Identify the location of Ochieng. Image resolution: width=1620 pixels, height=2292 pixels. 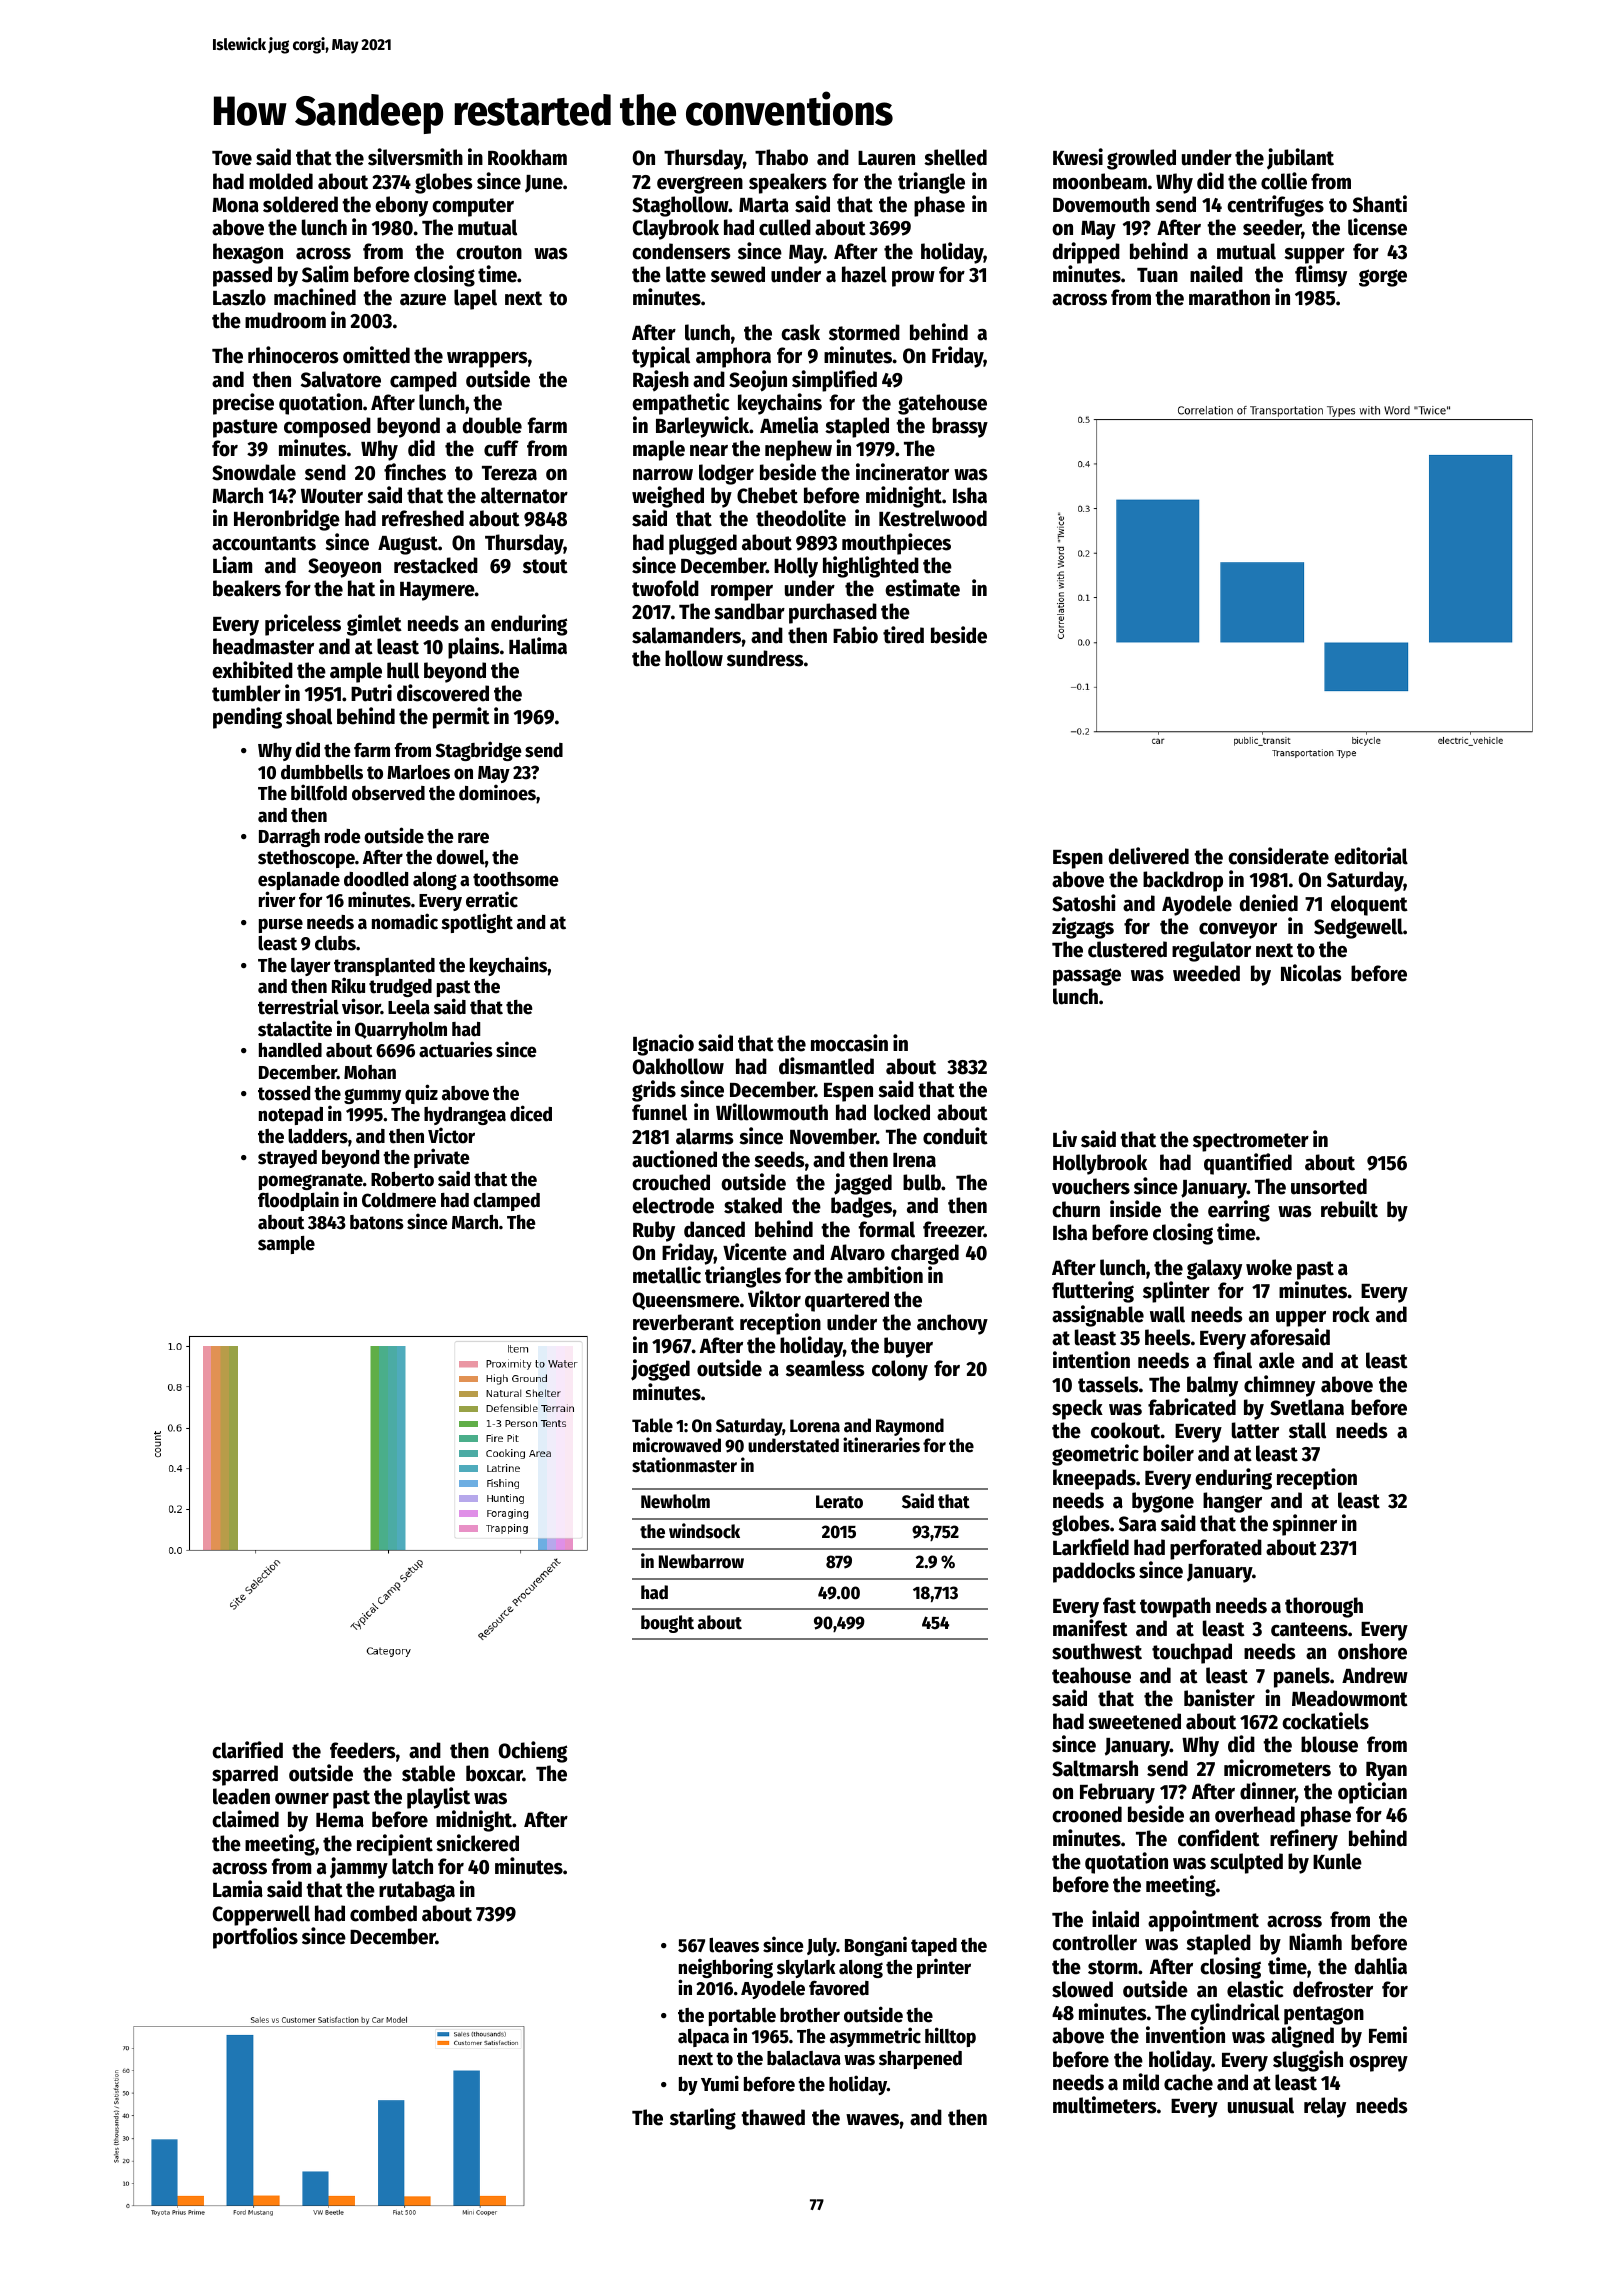
(533, 1752).
